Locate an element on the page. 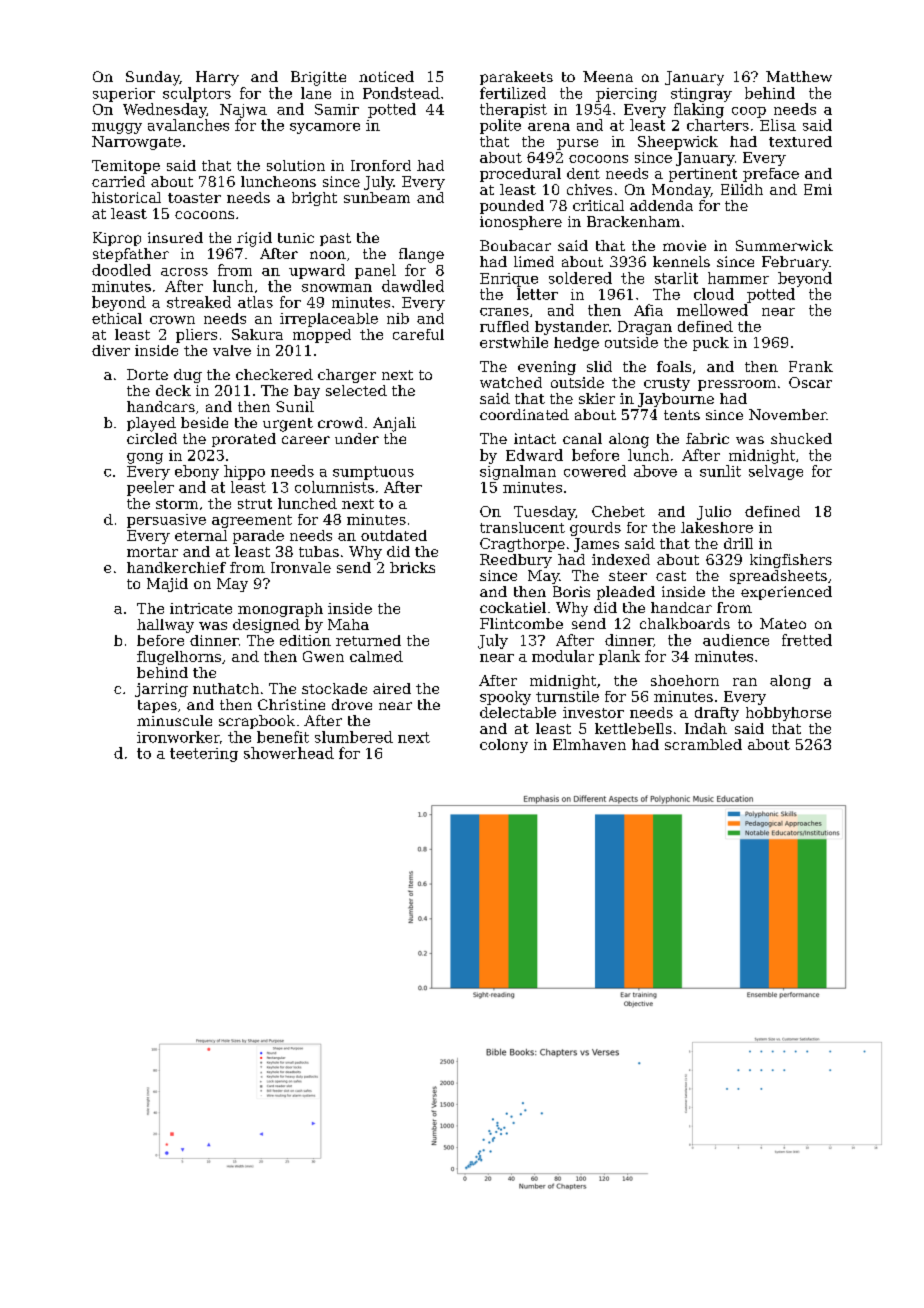 This document has height=1308, width=924. delectable is located at coordinates (518, 712).
